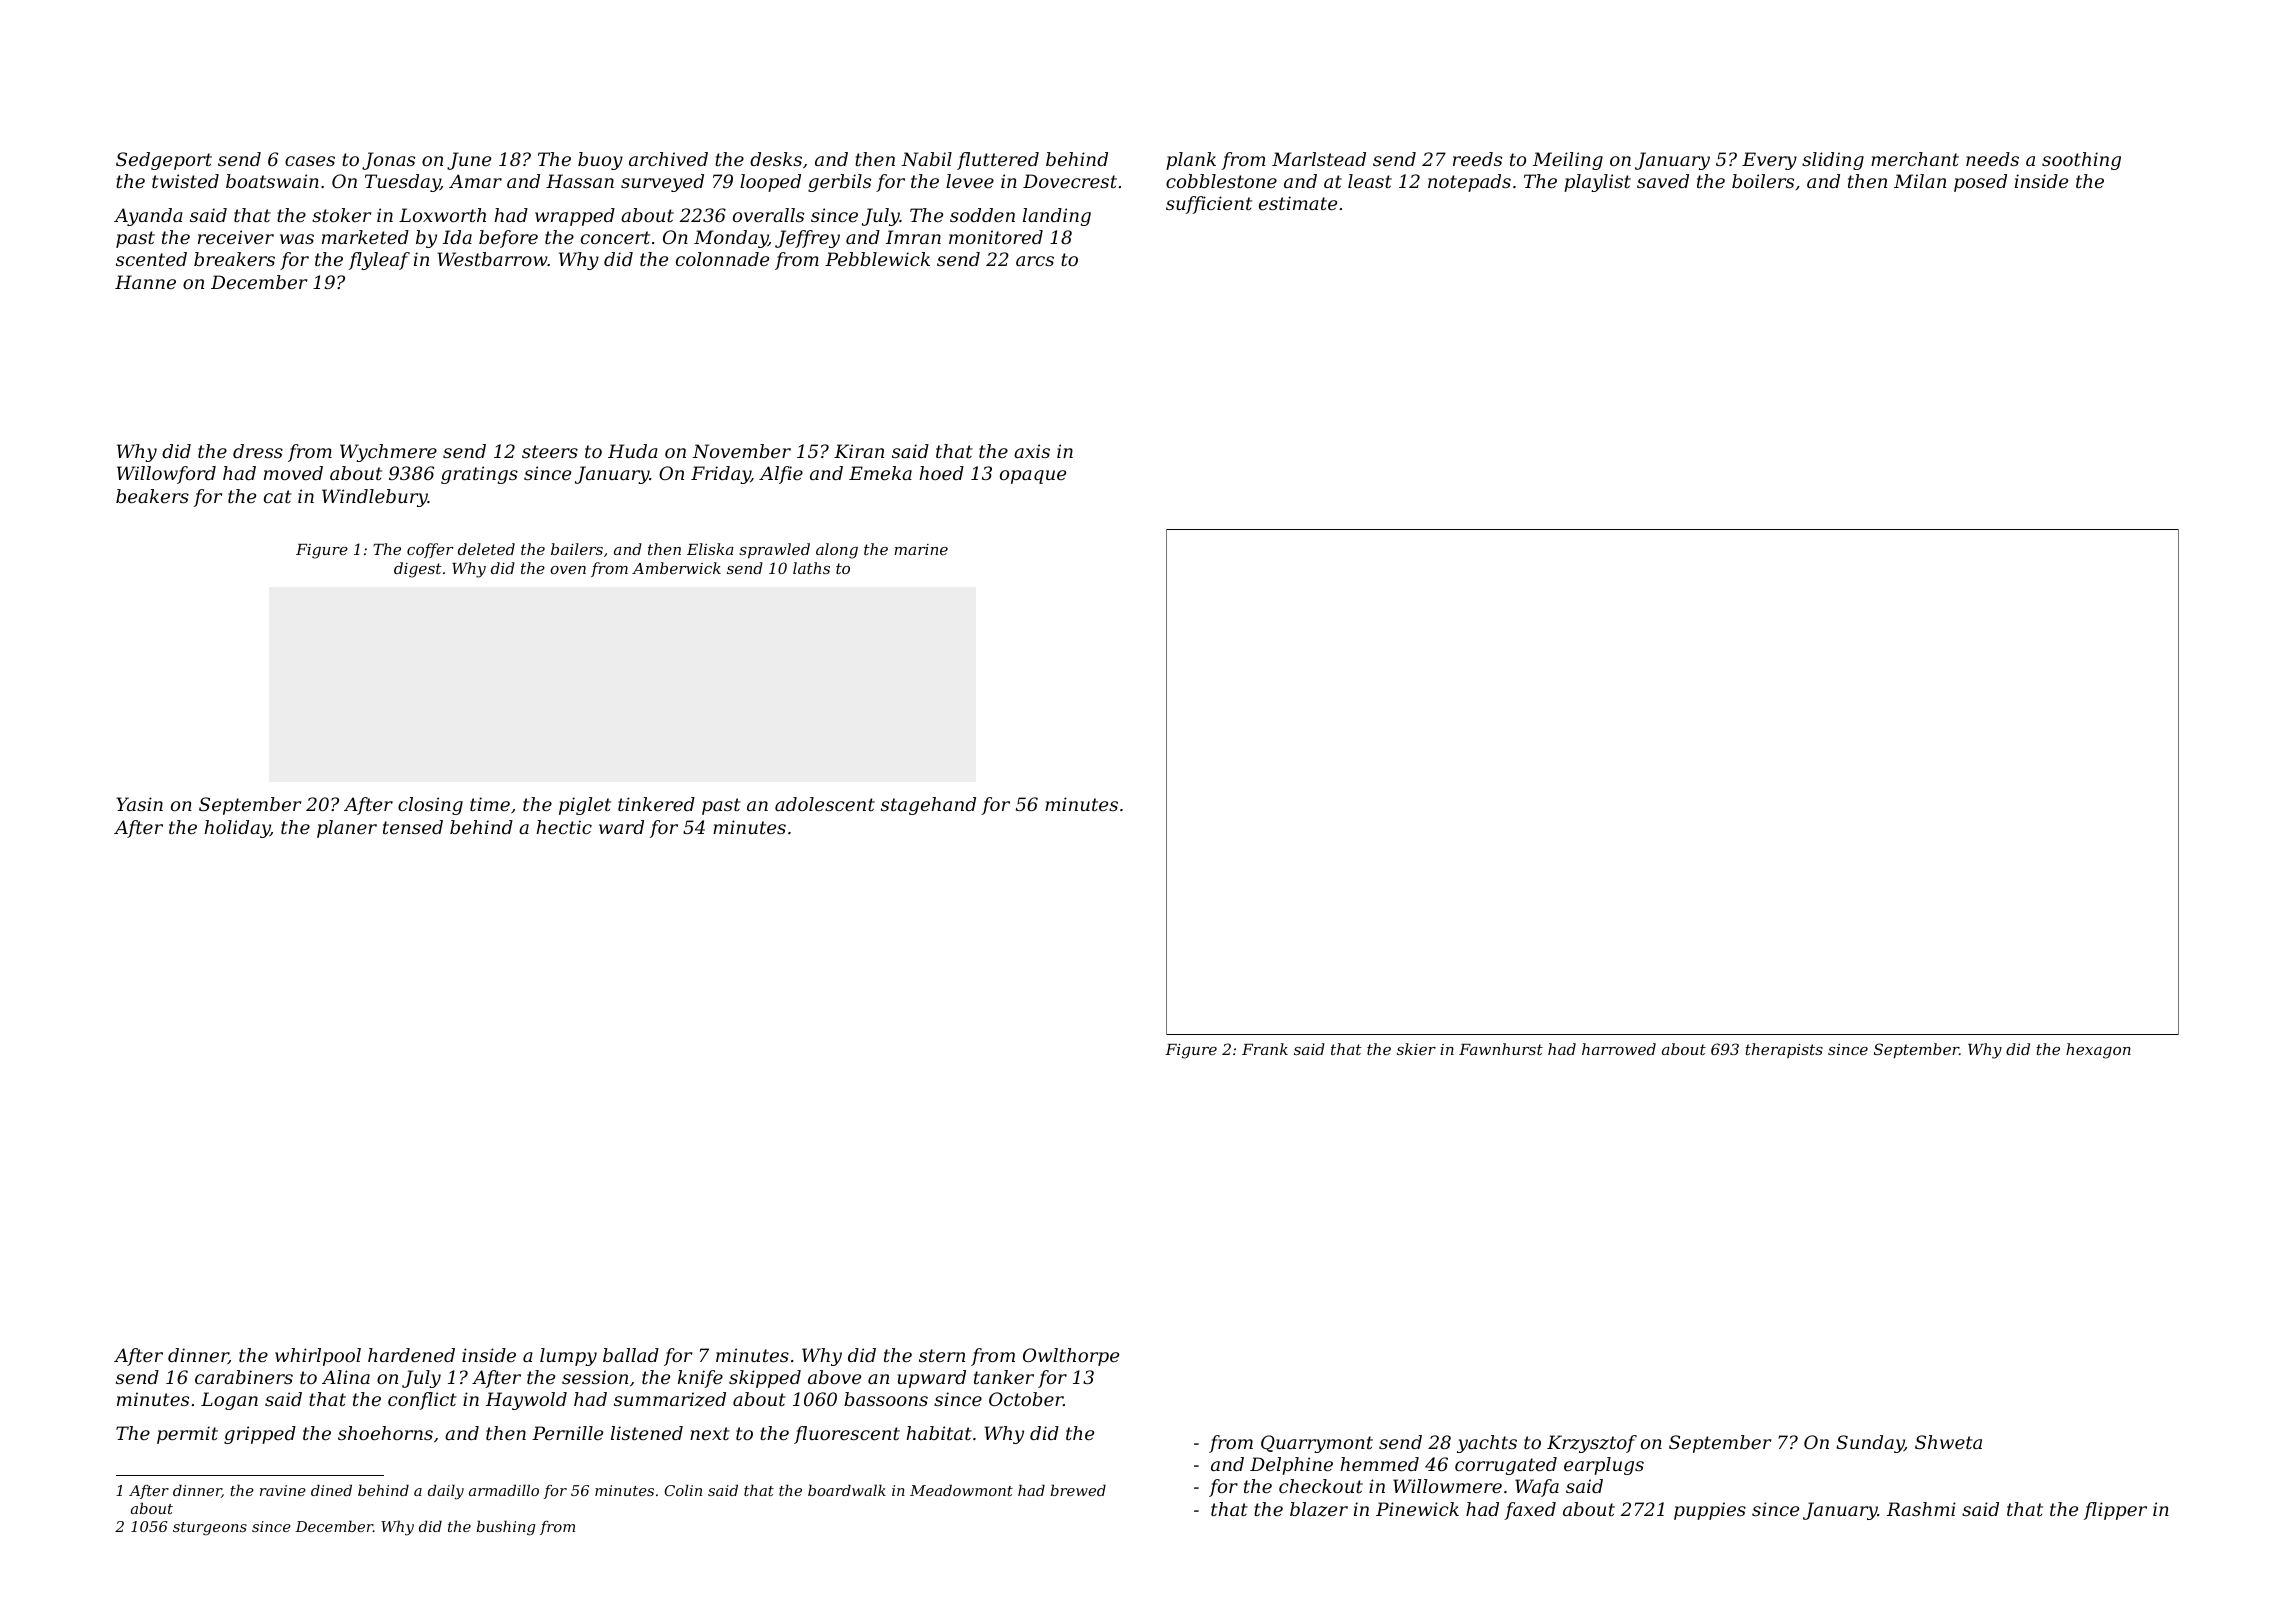 Image resolution: width=2295 pixels, height=1623 pixels. I want to click on planer, so click(347, 829).
